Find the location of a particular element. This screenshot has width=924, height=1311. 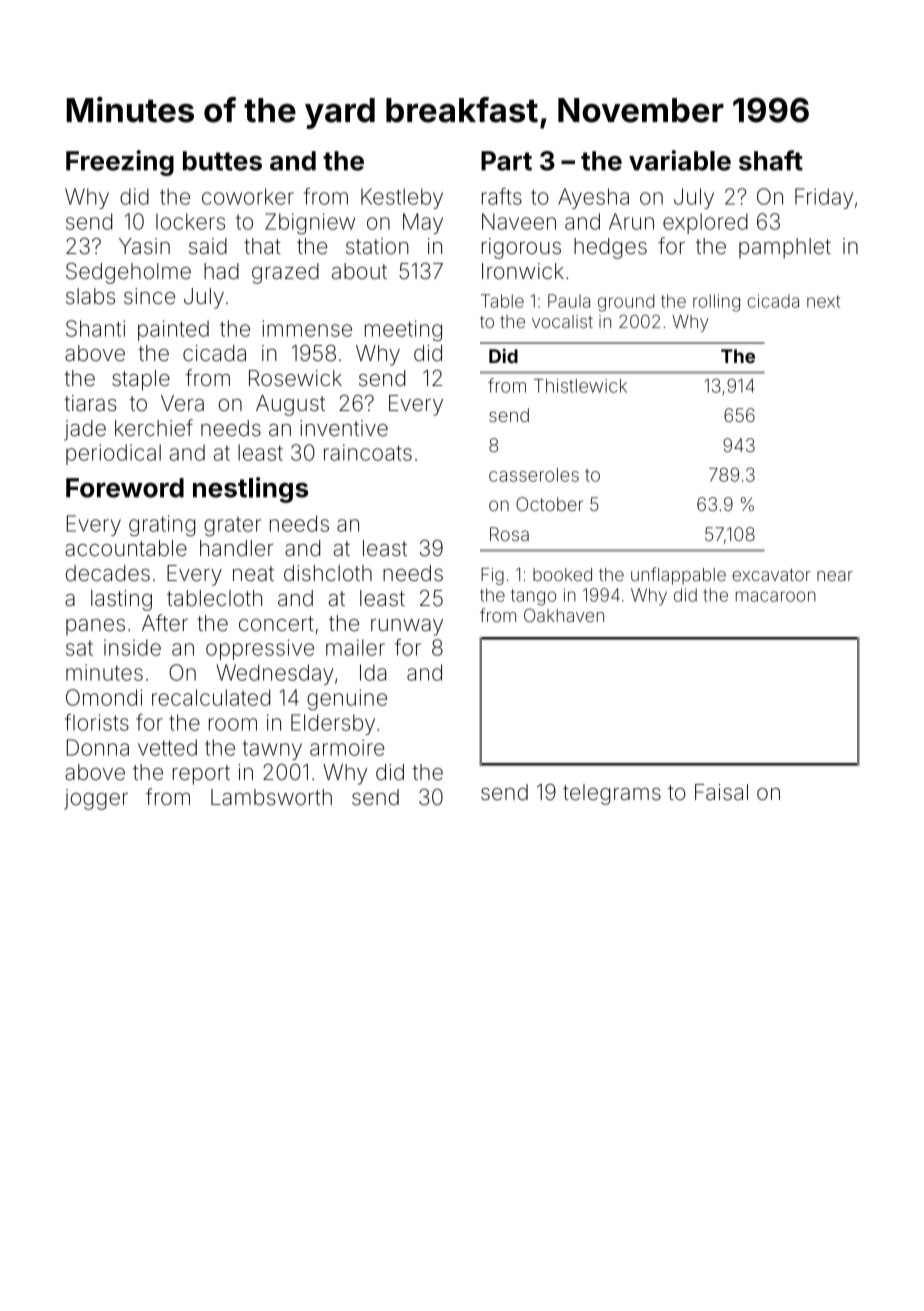

inside is located at coordinates (132, 647).
